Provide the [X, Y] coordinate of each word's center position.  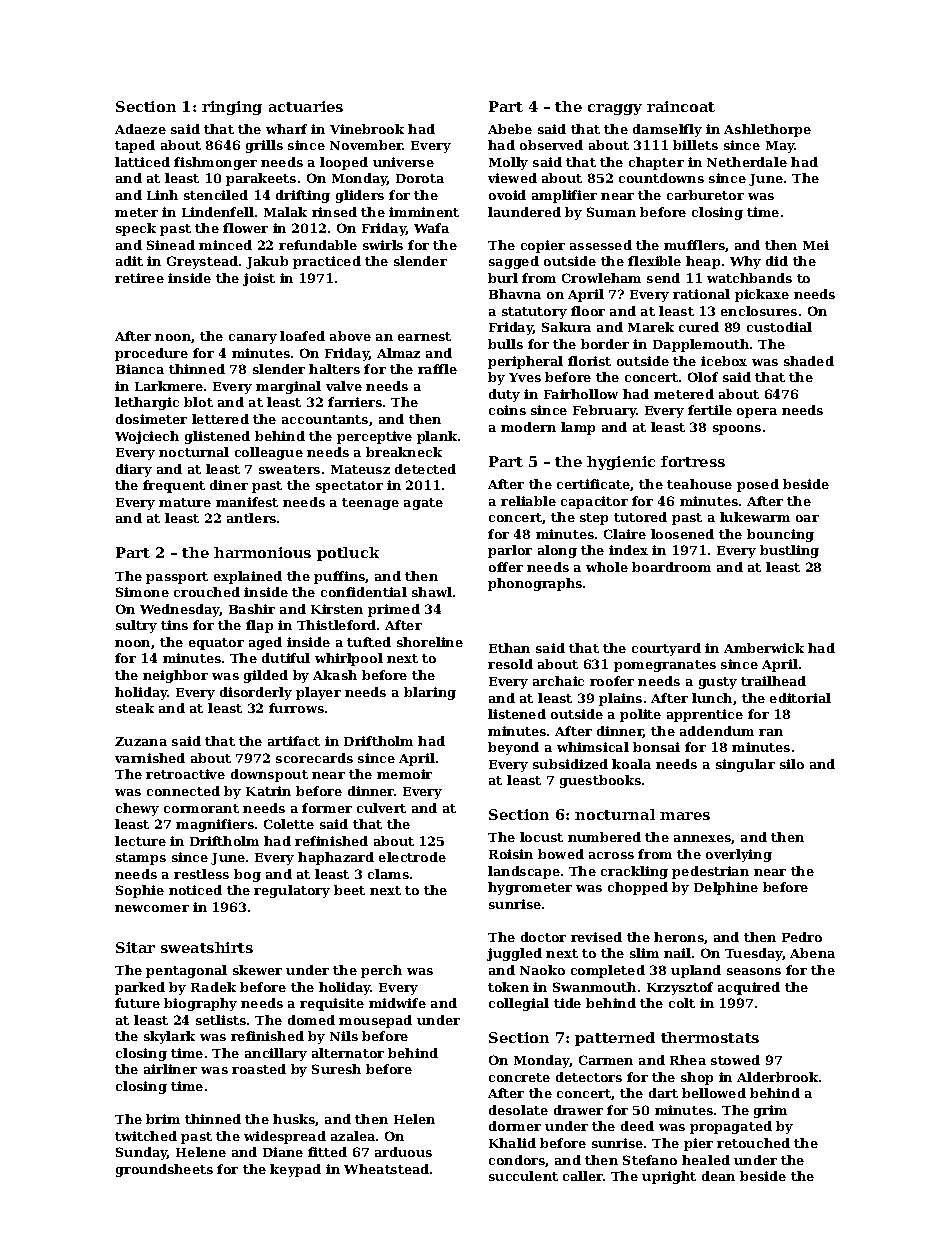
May [780, 147]
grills [264, 146]
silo [792, 764]
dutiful [286, 658]
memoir [404, 774]
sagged [514, 262]
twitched [146, 1136]
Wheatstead [386, 1169]
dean [718, 1176]
